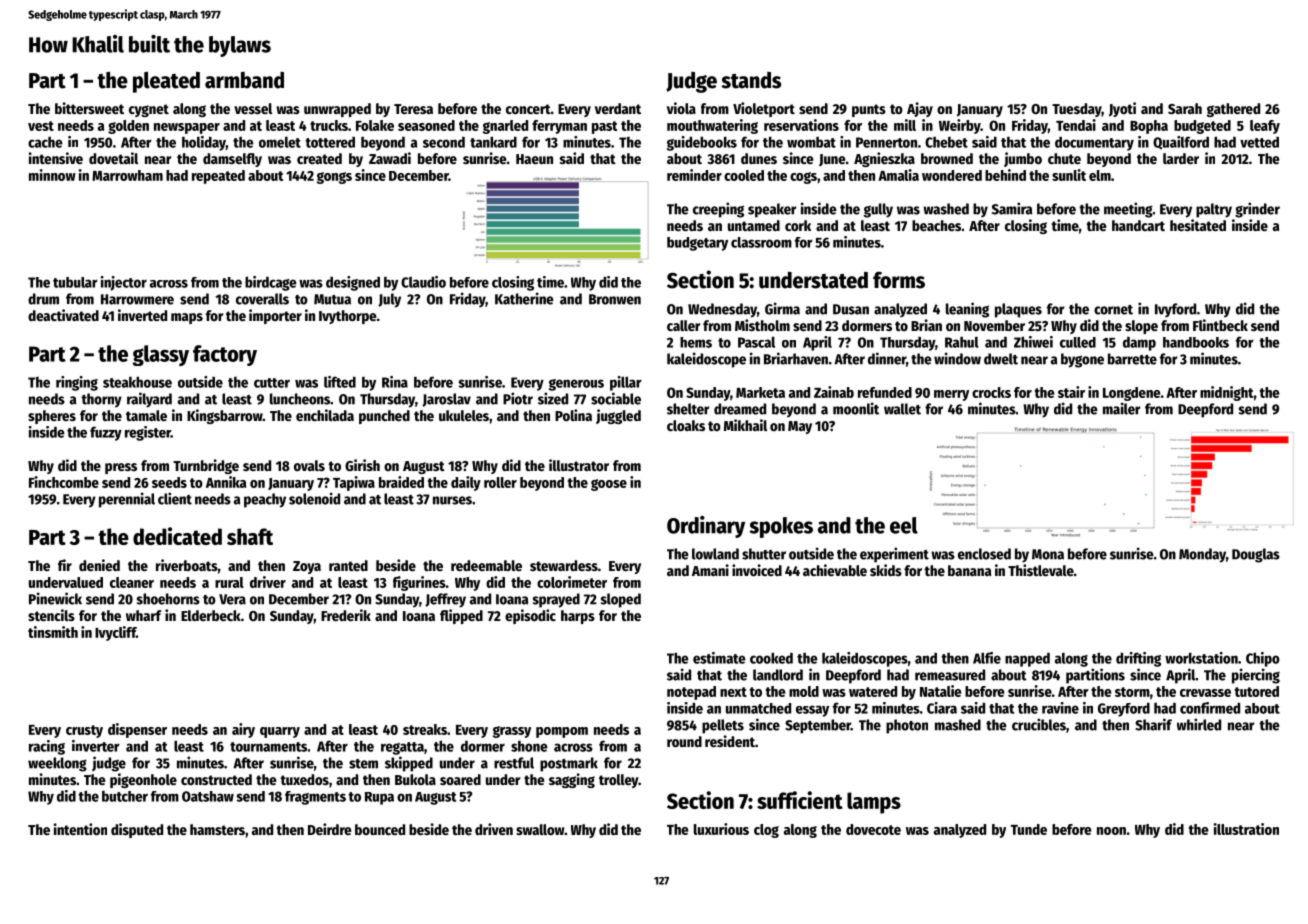 This screenshot has height=924, width=1308. What do you see at coordinates (115, 633) in the screenshot?
I see `Ivycliff` at bounding box center [115, 633].
